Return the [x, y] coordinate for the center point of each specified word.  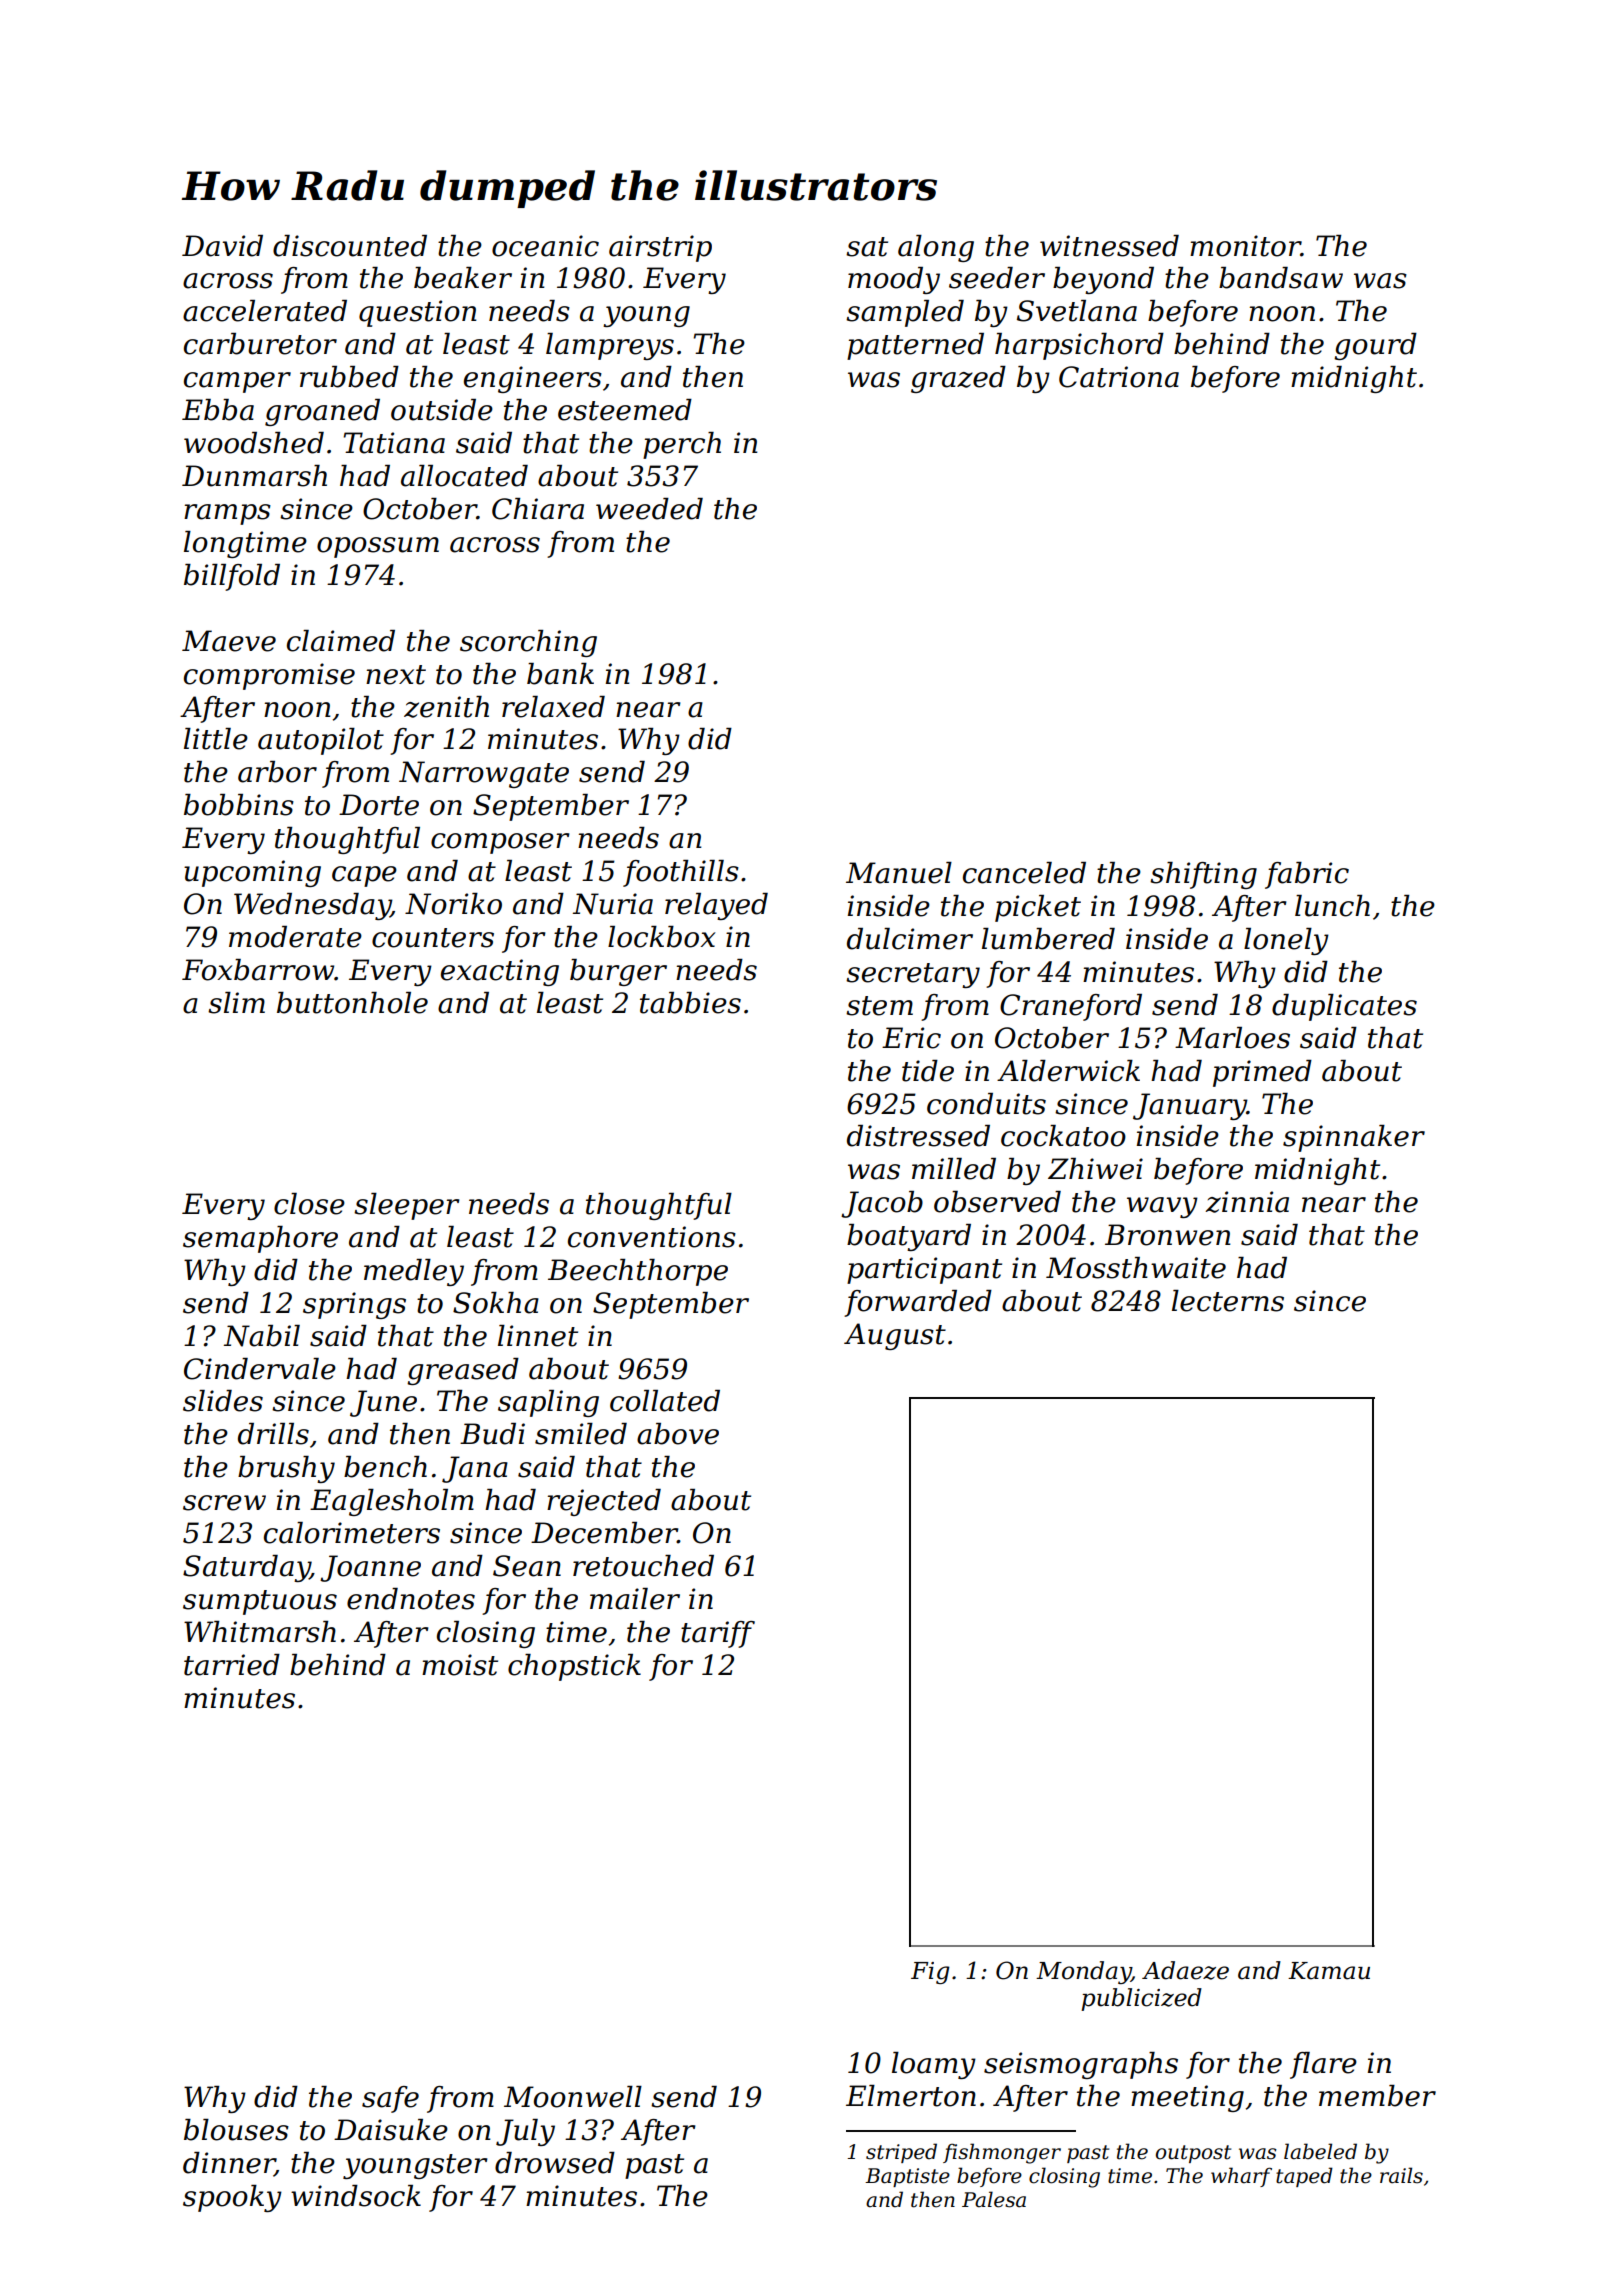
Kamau [1329, 1971]
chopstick [574, 1667]
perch [682, 445]
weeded [649, 509]
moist [460, 1665]
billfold [232, 577]
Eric [911, 1038]
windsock [356, 2196]
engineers [533, 379]
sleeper [407, 1206]
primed [1262, 1073]
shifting [1203, 875]
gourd [1375, 346]
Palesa [994, 2199]
